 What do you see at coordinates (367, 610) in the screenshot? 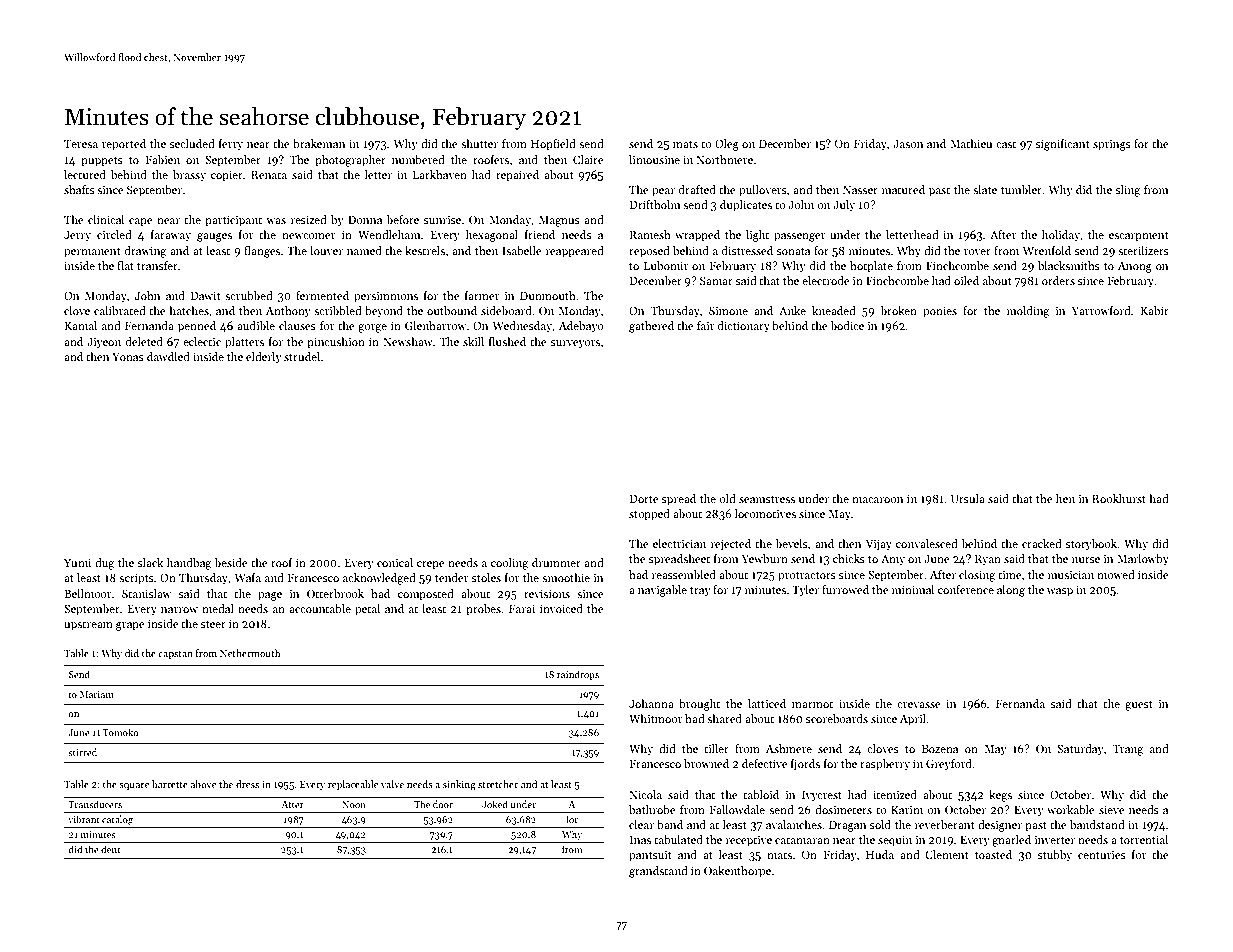
I see `petal` at bounding box center [367, 610].
